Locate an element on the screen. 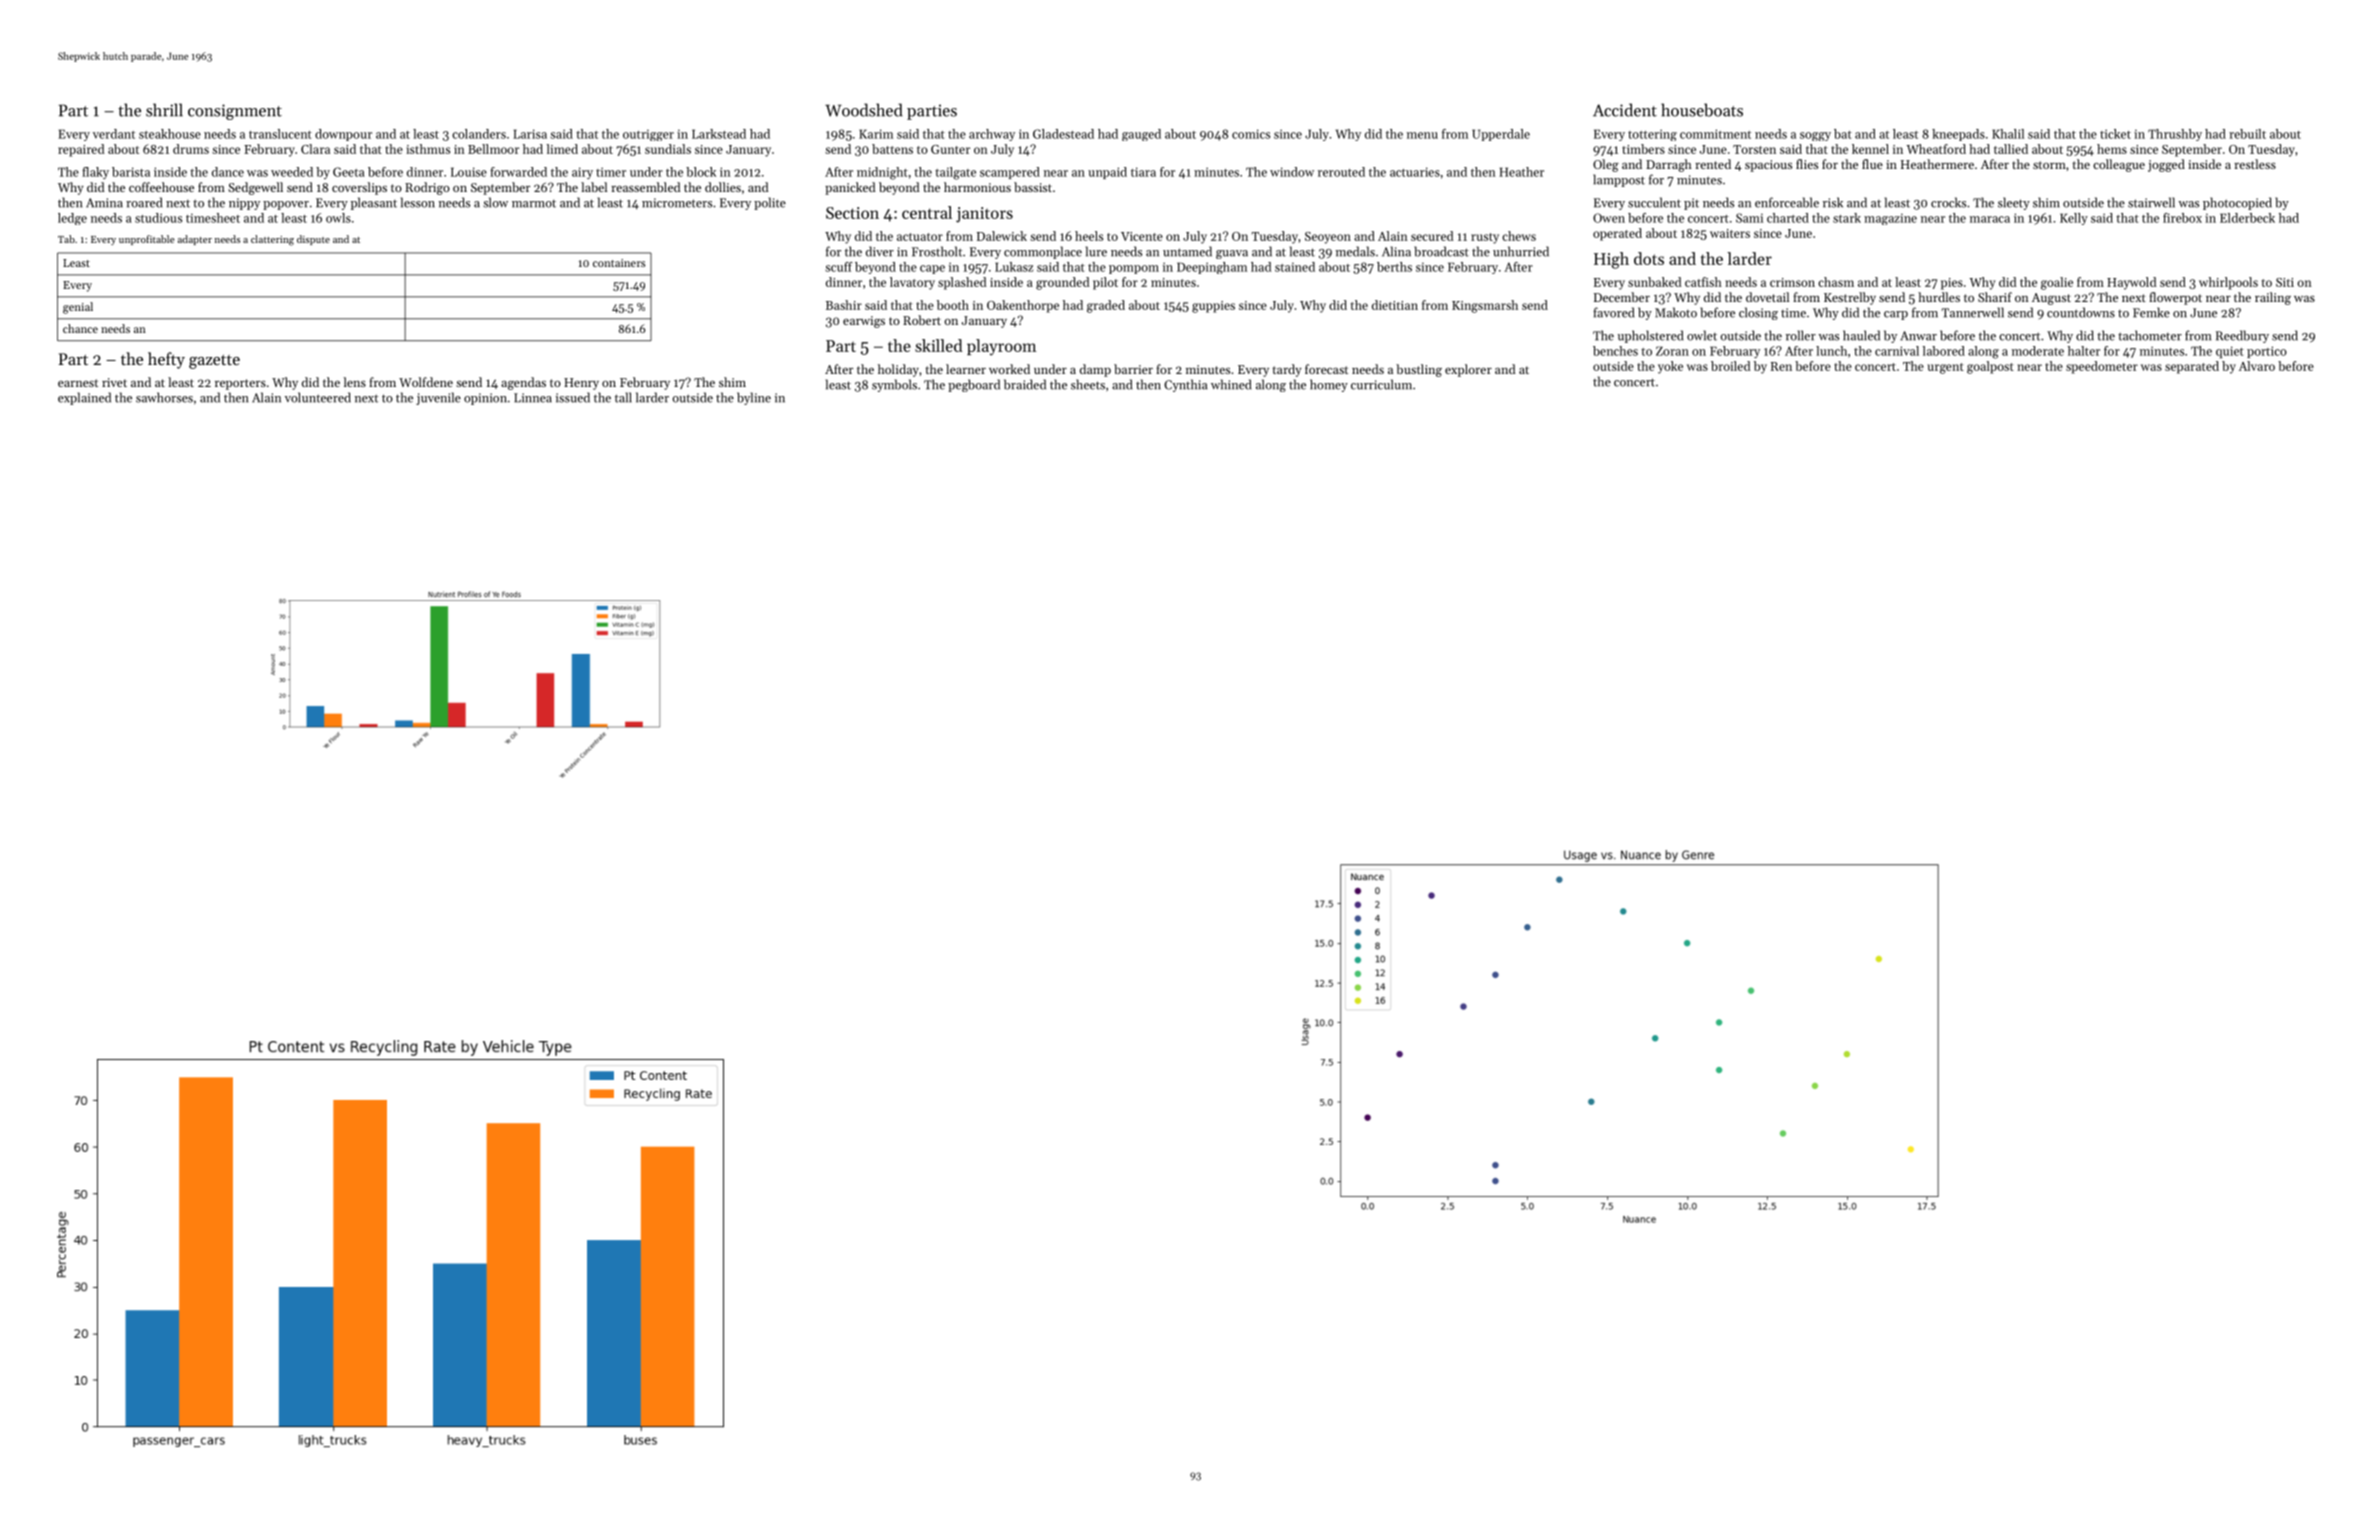  translucent is located at coordinates (280, 134).
